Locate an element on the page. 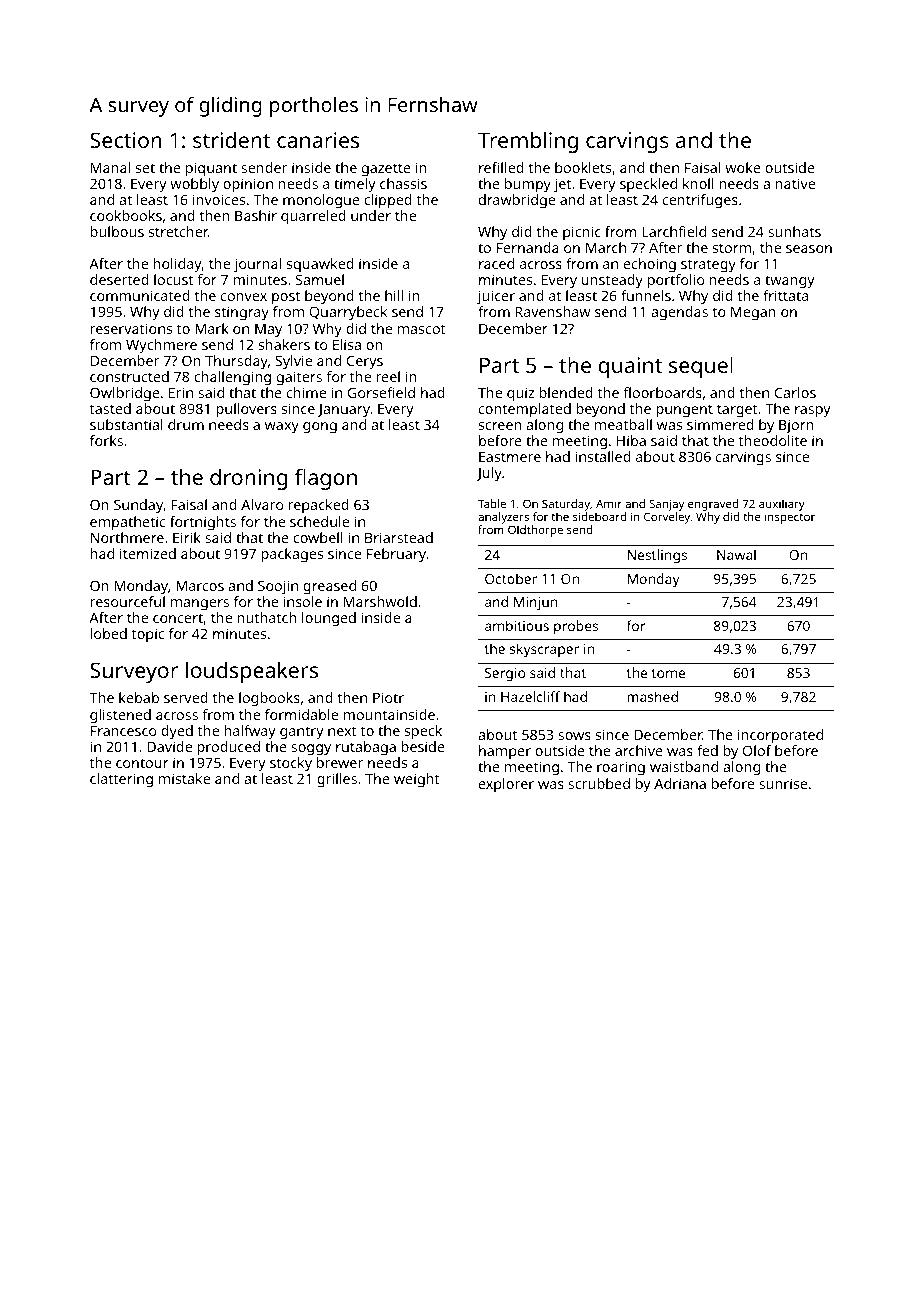 This page has height=1314, width=924. bulbous is located at coordinates (117, 231).
